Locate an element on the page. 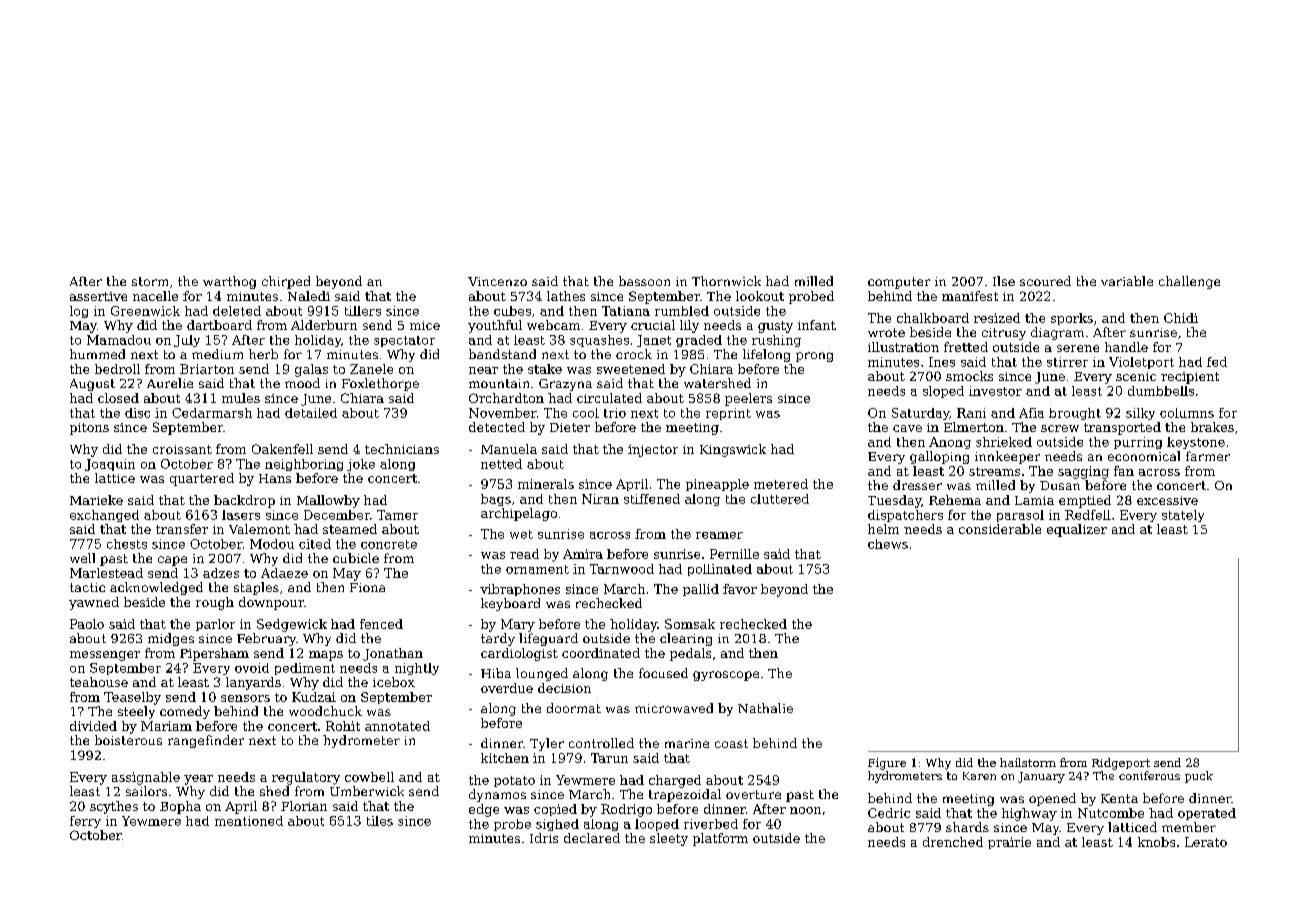  highway is located at coordinates (1029, 814).
